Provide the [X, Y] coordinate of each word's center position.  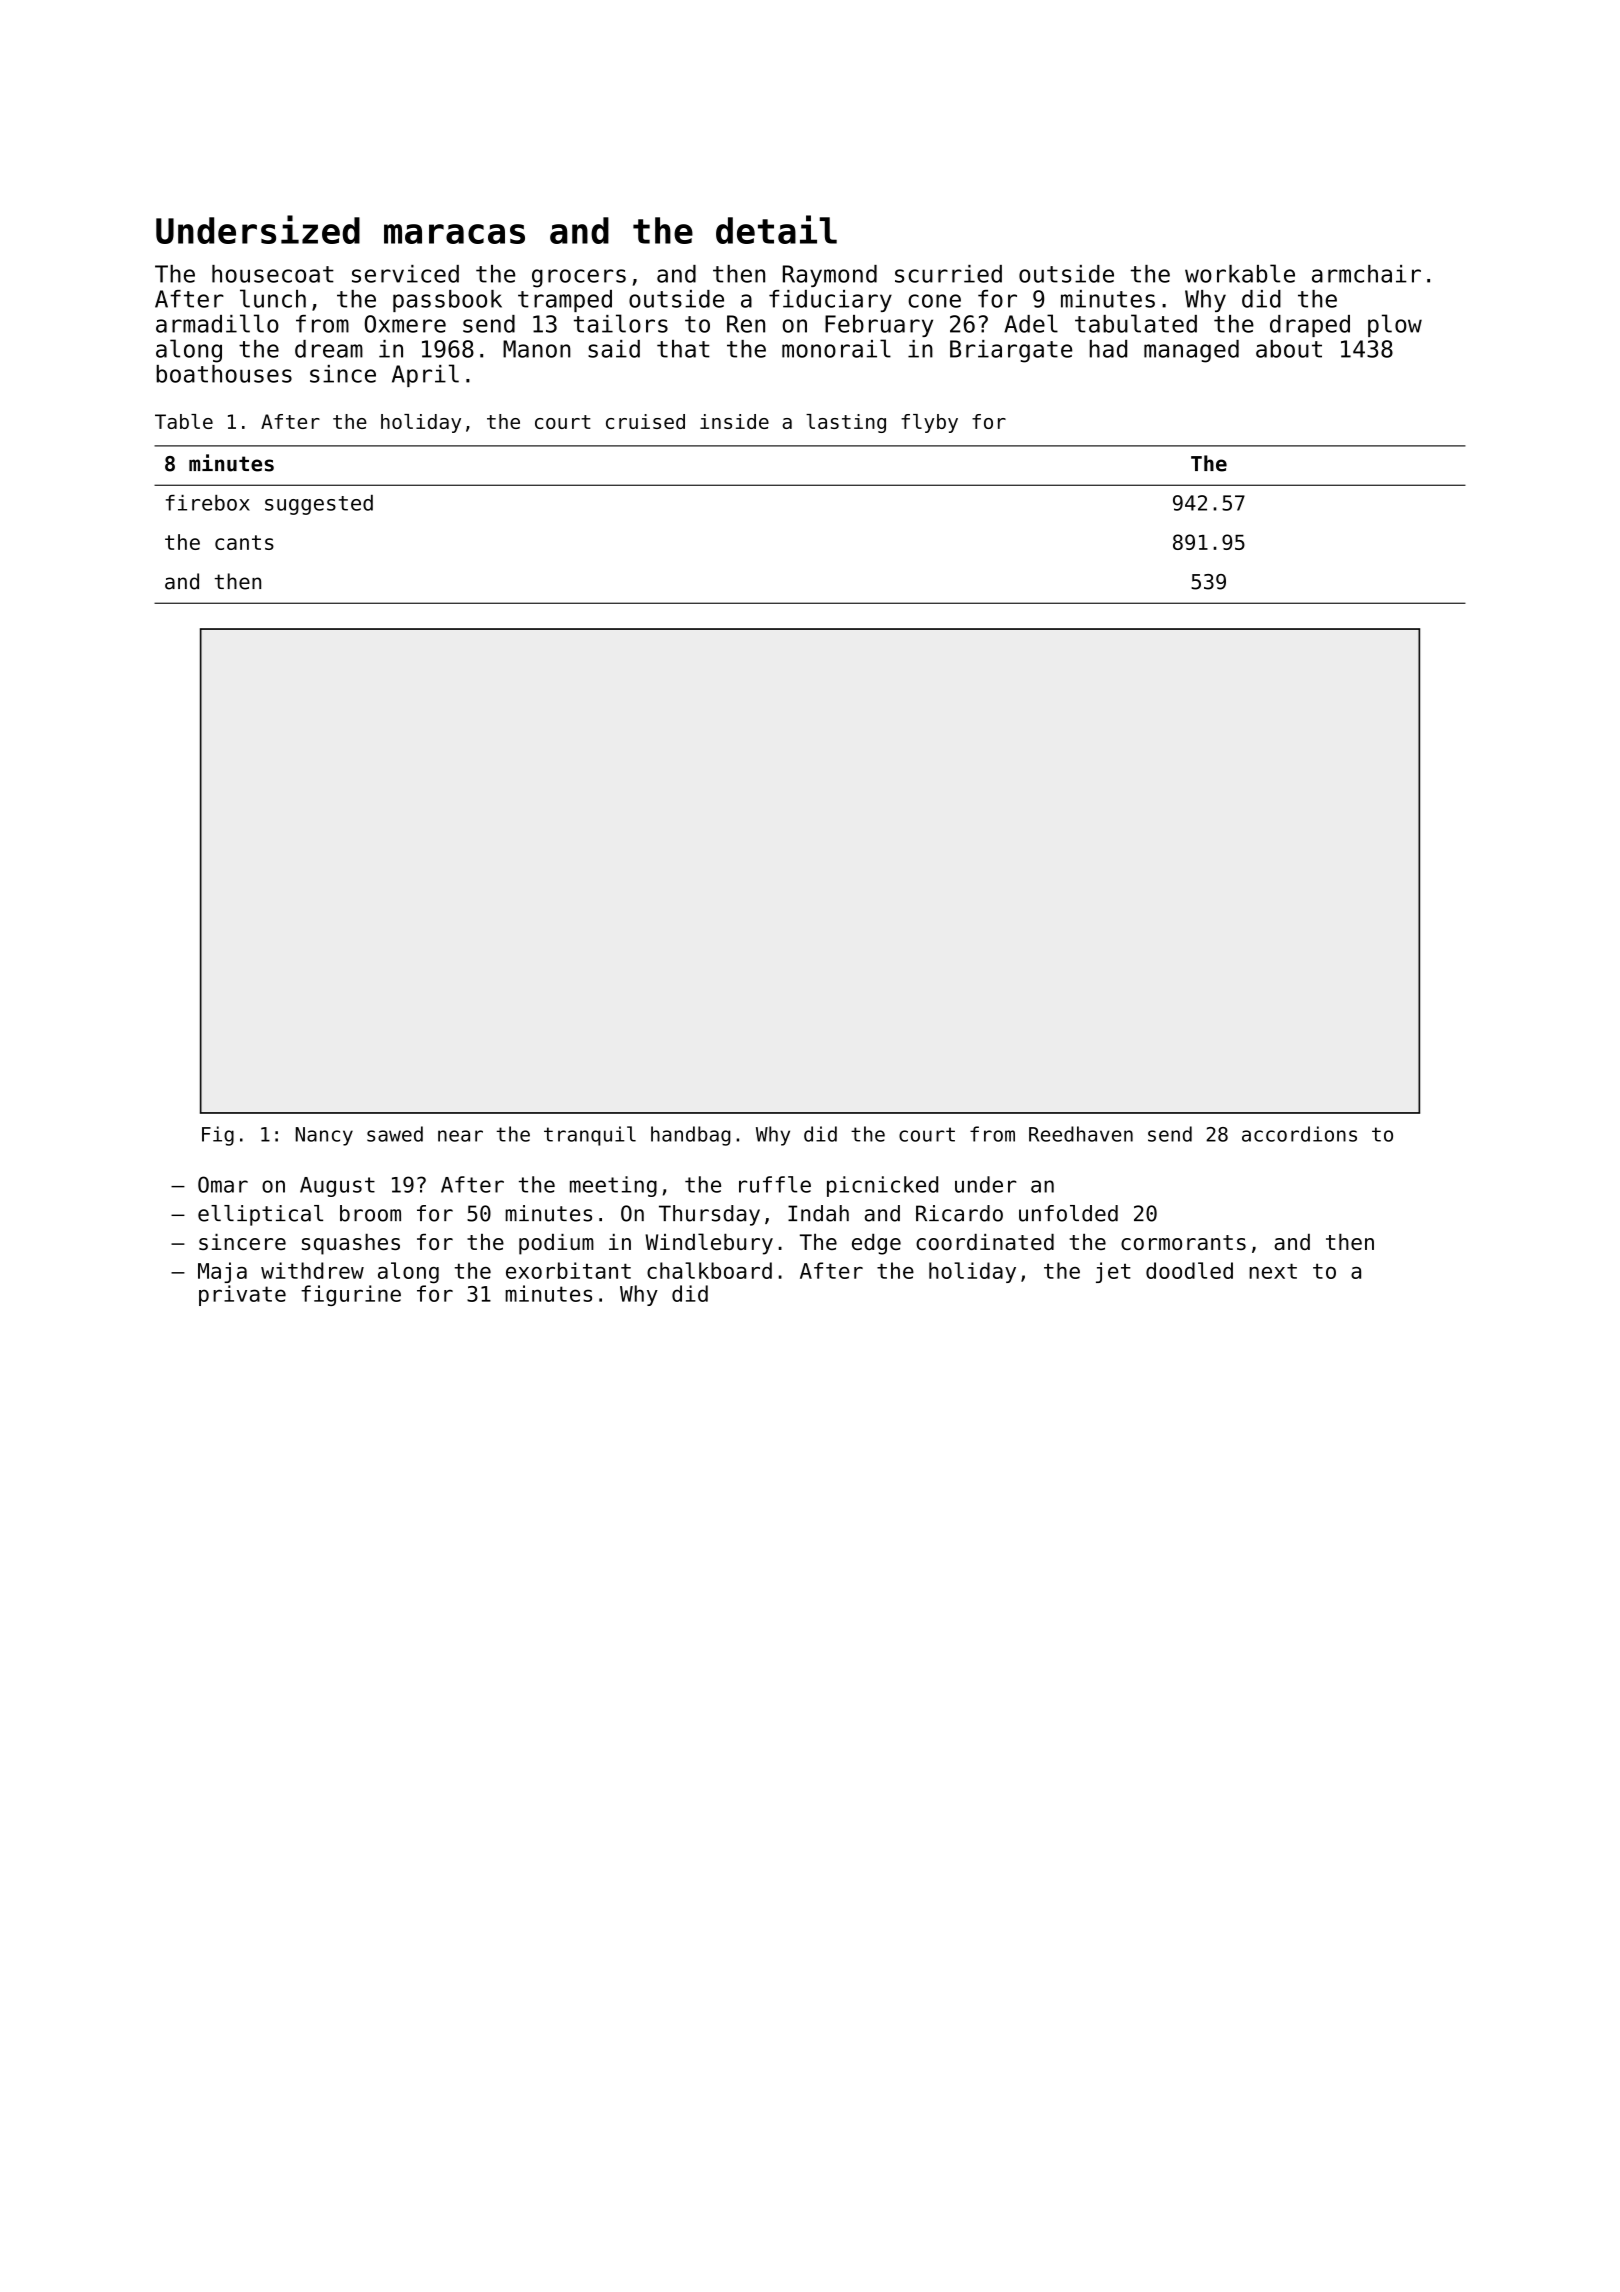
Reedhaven [1081, 1134]
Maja [222, 1272]
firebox [208, 503]
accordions [1299, 1134]
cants [244, 542]
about [1289, 349]
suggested [319, 505]
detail [776, 229]
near [460, 1136]
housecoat [273, 274]
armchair [1366, 274]
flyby [929, 423]
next [1273, 1271]
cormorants [1183, 1242]
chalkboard [709, 1270]
